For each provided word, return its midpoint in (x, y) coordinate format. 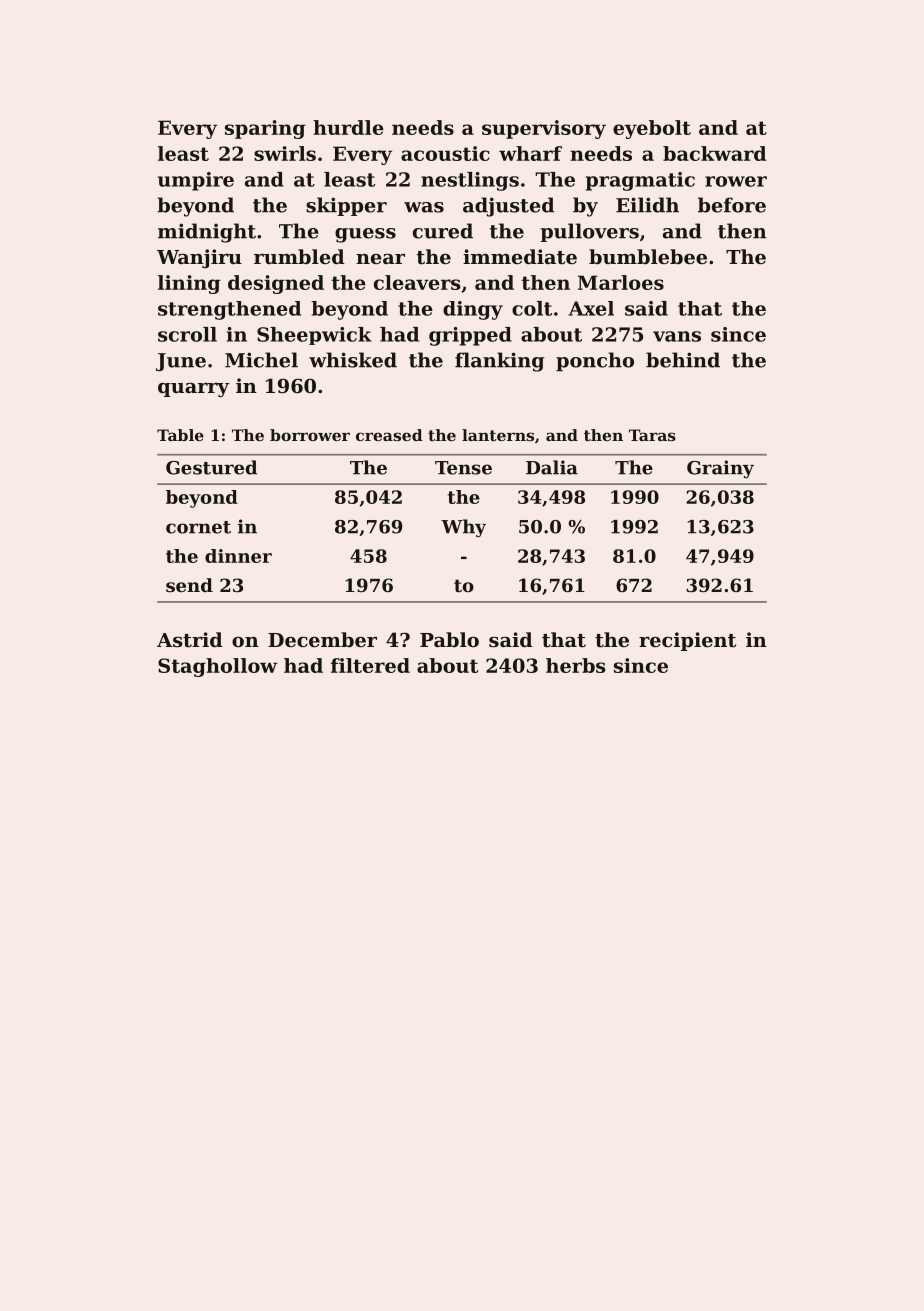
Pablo (449, 639)
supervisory (544, 129)
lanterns (498, 435)
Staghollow (217, 667)
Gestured (211, 467)
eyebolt (652, 129)
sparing (265, 129)
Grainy (720, 469)
